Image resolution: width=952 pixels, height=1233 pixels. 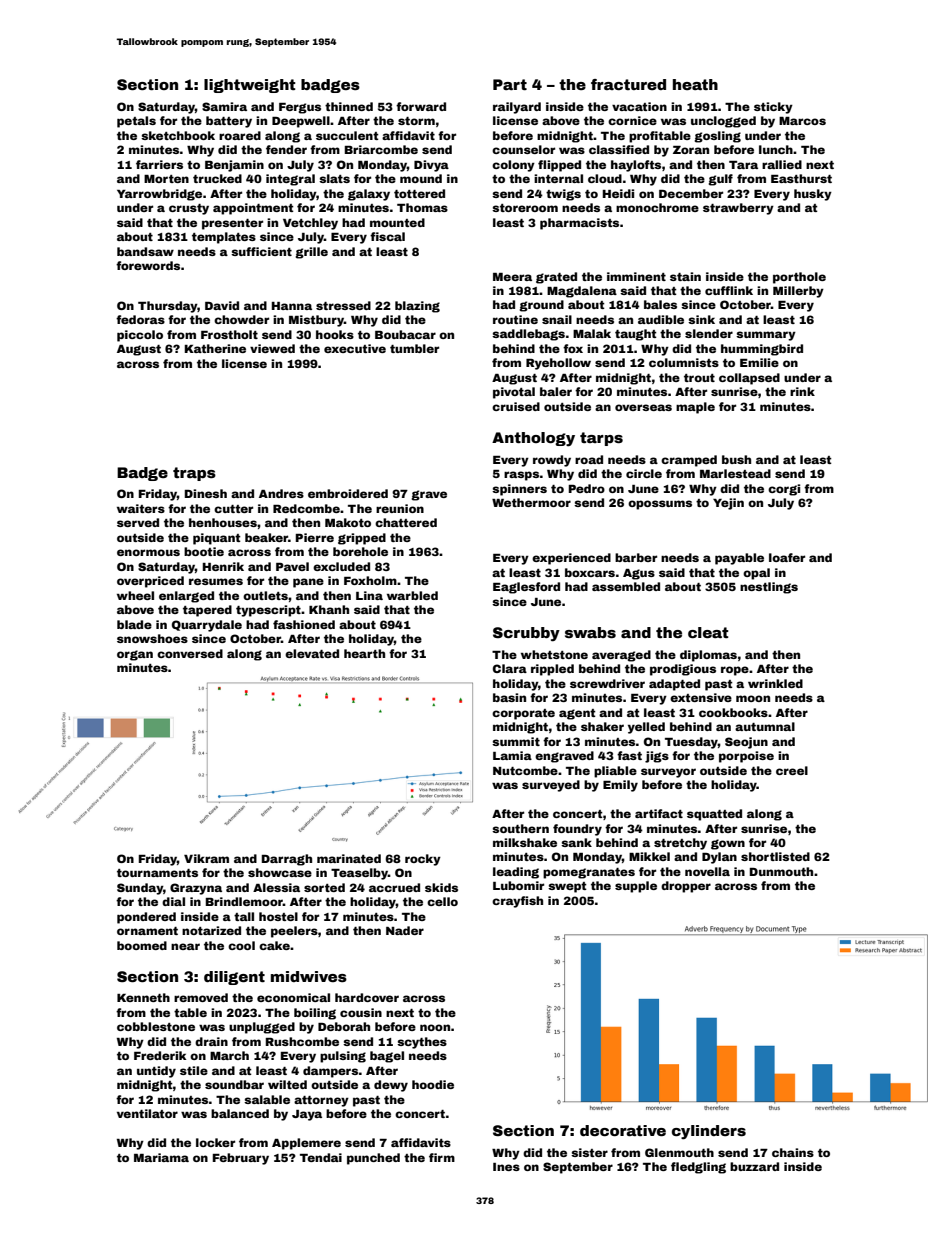 I want to click on sister, so click(x=589, y=1152).
